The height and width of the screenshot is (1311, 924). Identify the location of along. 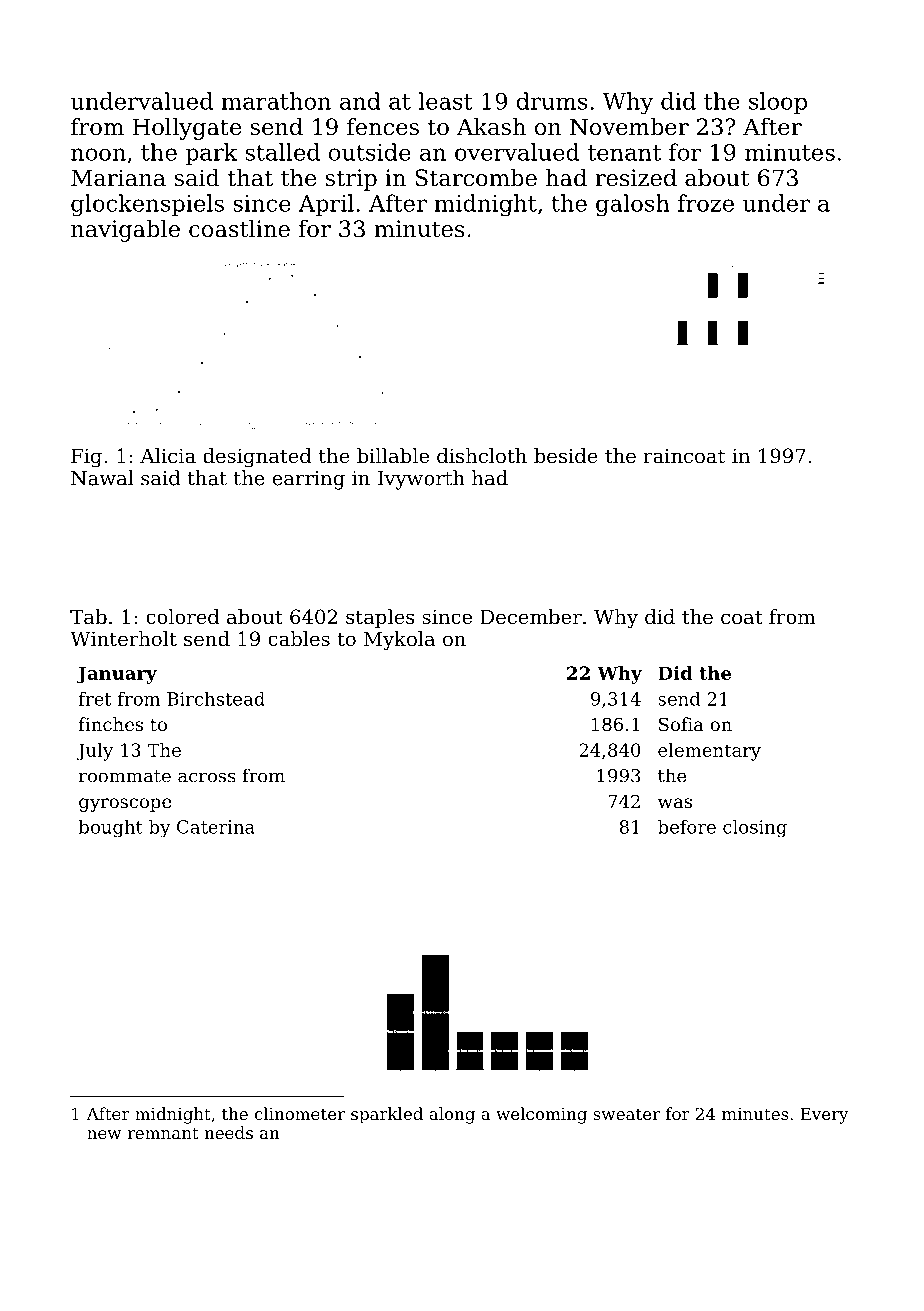
(452, 1115).
